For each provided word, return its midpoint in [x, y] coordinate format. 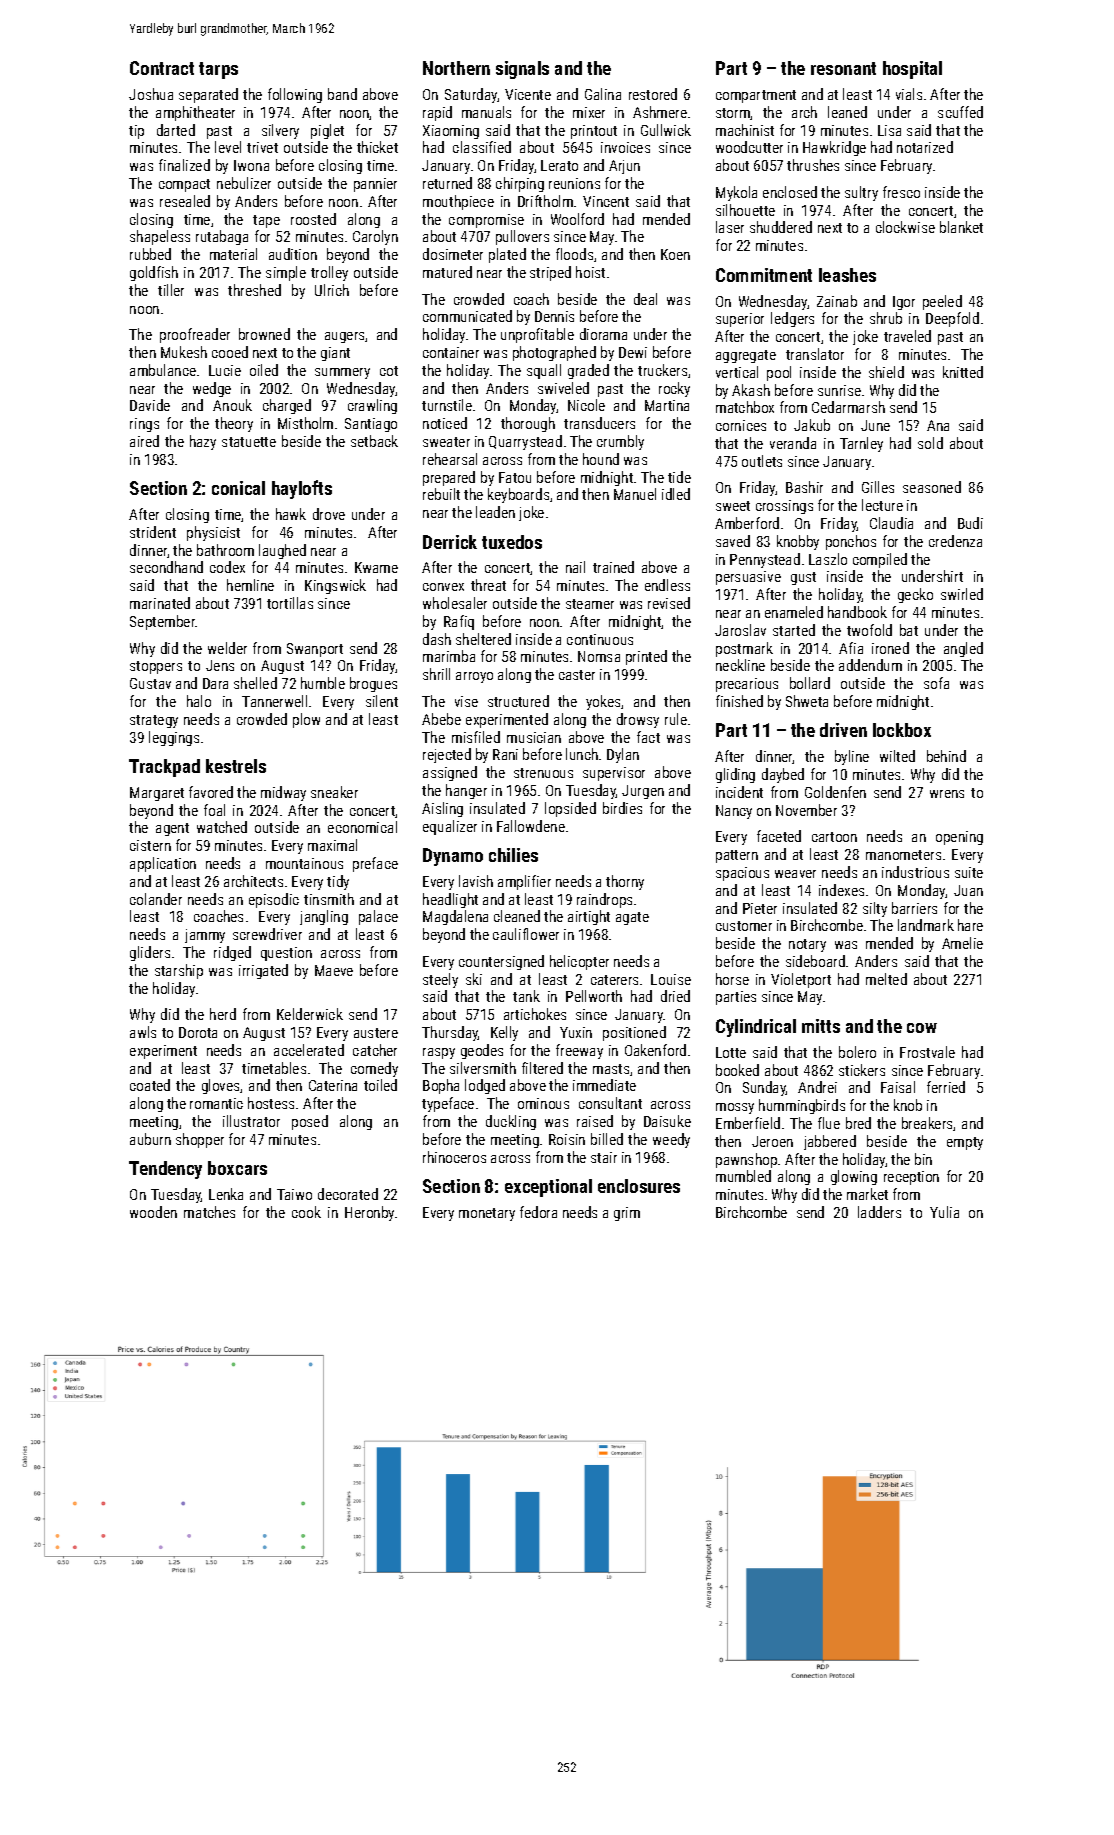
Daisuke [667, 1121]
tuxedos [512, 542]
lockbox [902, 730]
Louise [671, 979]
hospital [912, 70]
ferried [946, 1087]
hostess [271, 1103]
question [286, 954]
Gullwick [666, 130]
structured [518, 701]
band [342, 94]
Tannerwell [274, 701]
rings [144, 425]
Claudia [891, 523]
